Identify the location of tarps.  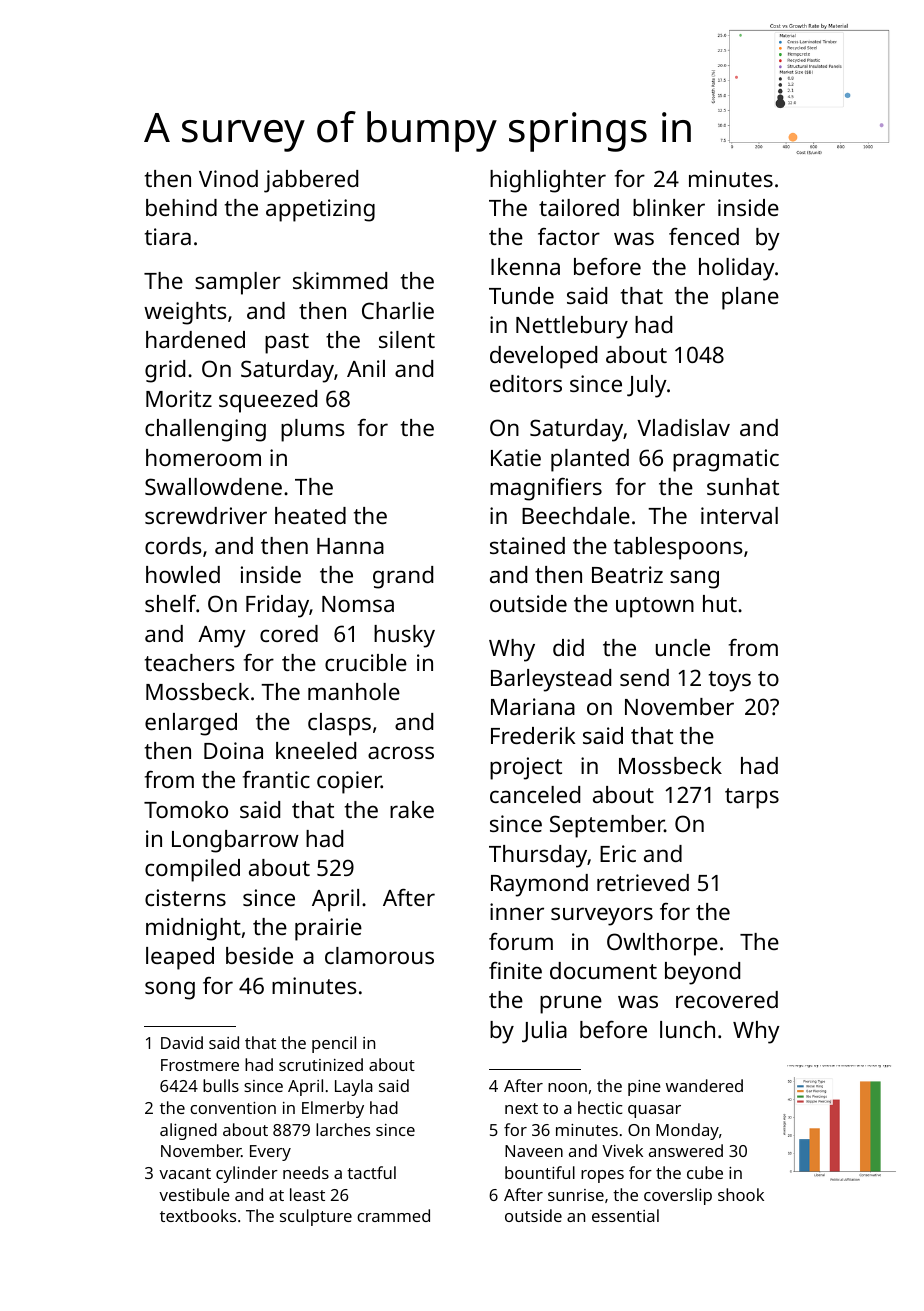
(752, 798).
